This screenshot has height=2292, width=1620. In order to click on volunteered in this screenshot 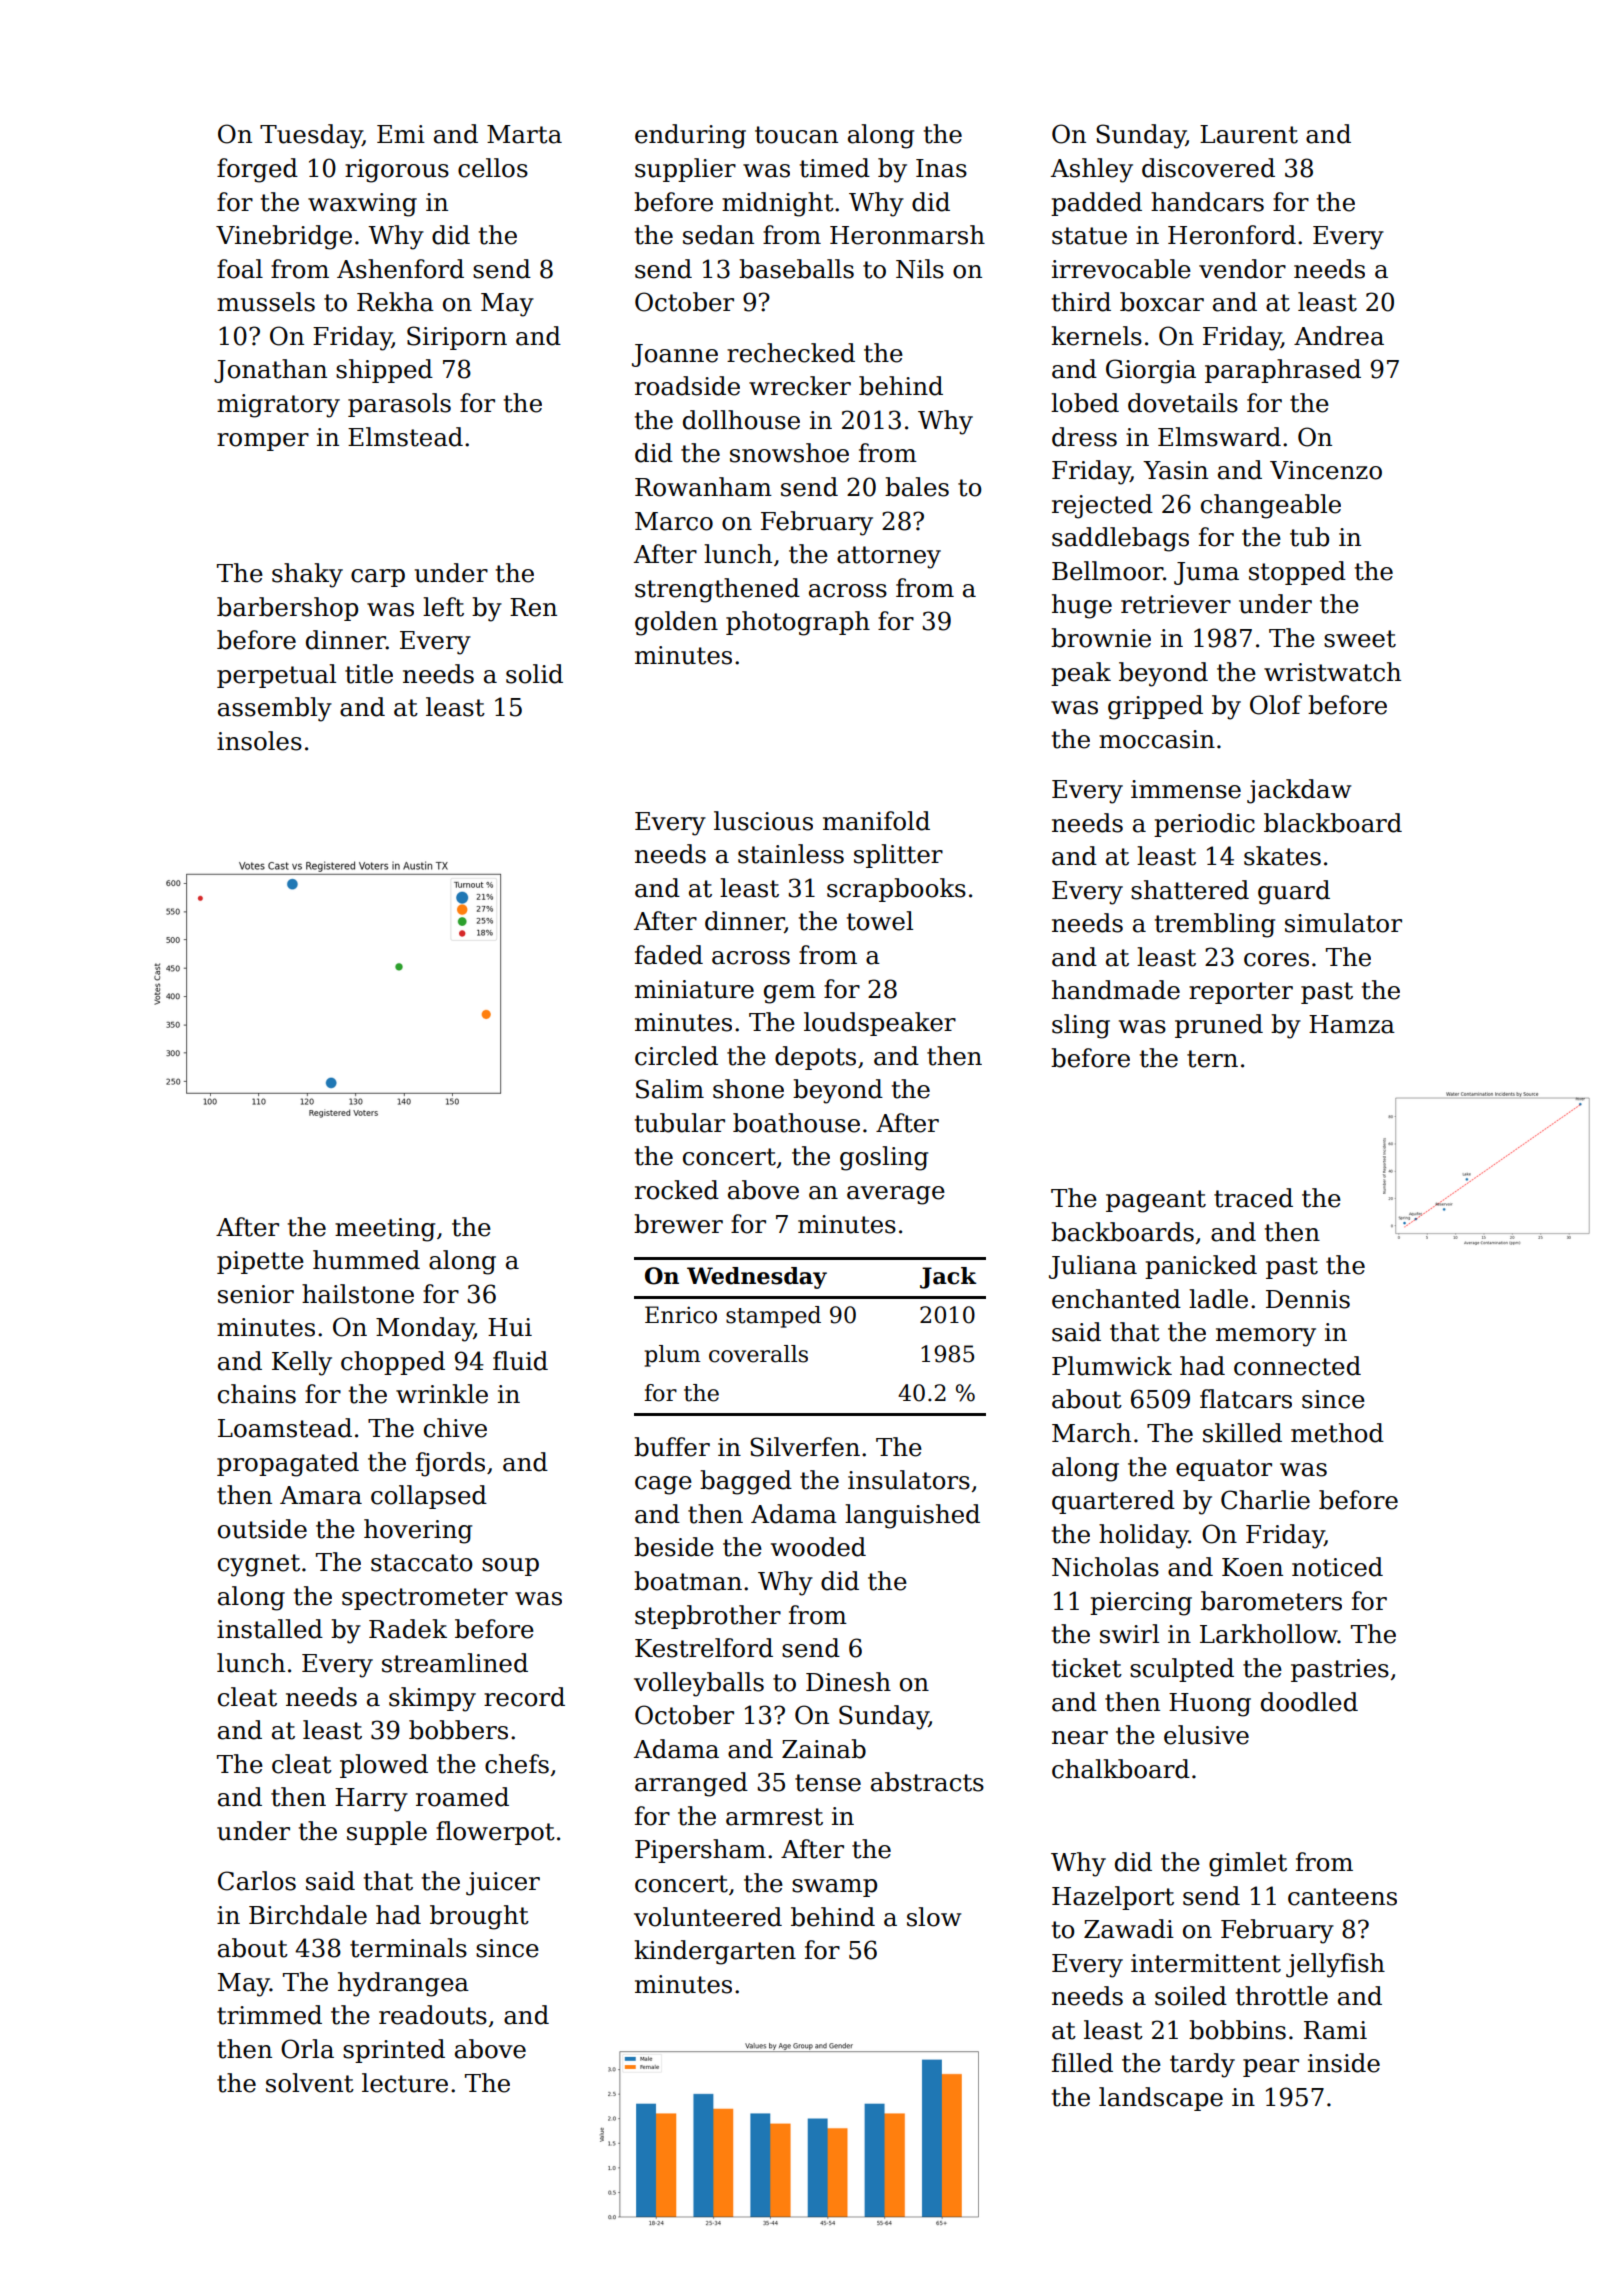, I will do `click(708, 1917)`.
